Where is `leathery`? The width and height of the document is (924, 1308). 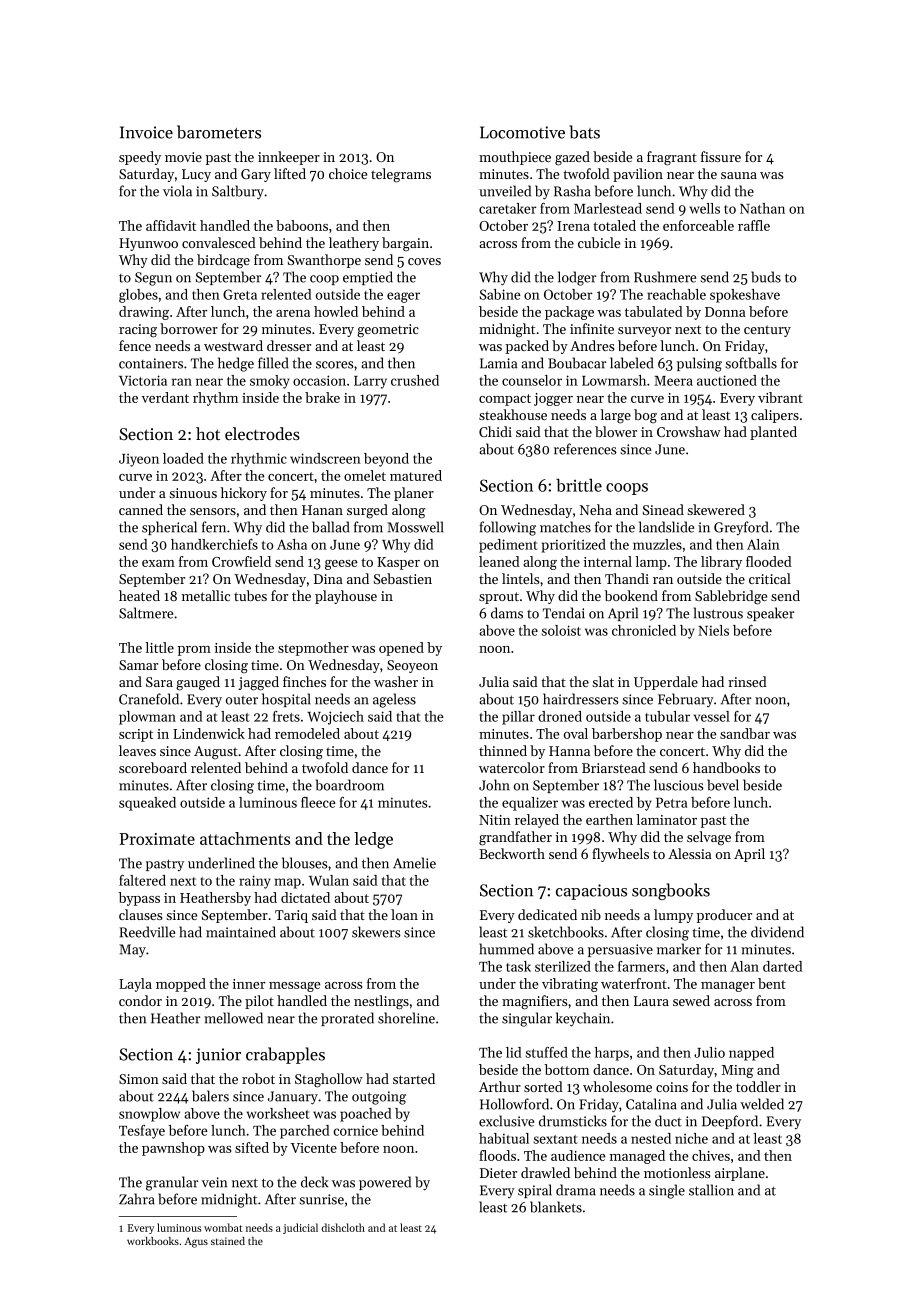
leathery is located at coordinates (354, 244).
